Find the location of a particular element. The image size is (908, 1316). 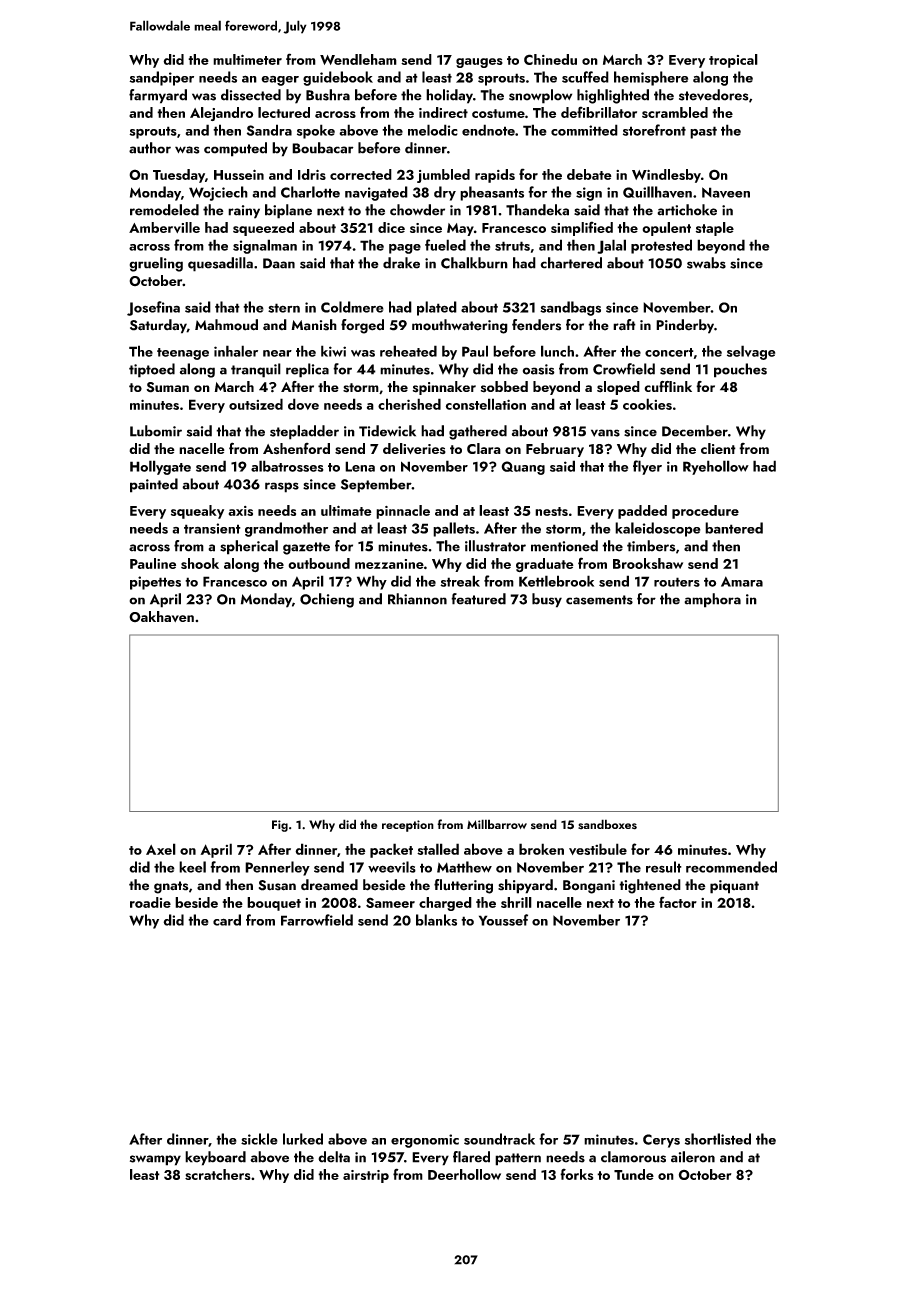

shortlisted is located at coordinates (718, 1139).
